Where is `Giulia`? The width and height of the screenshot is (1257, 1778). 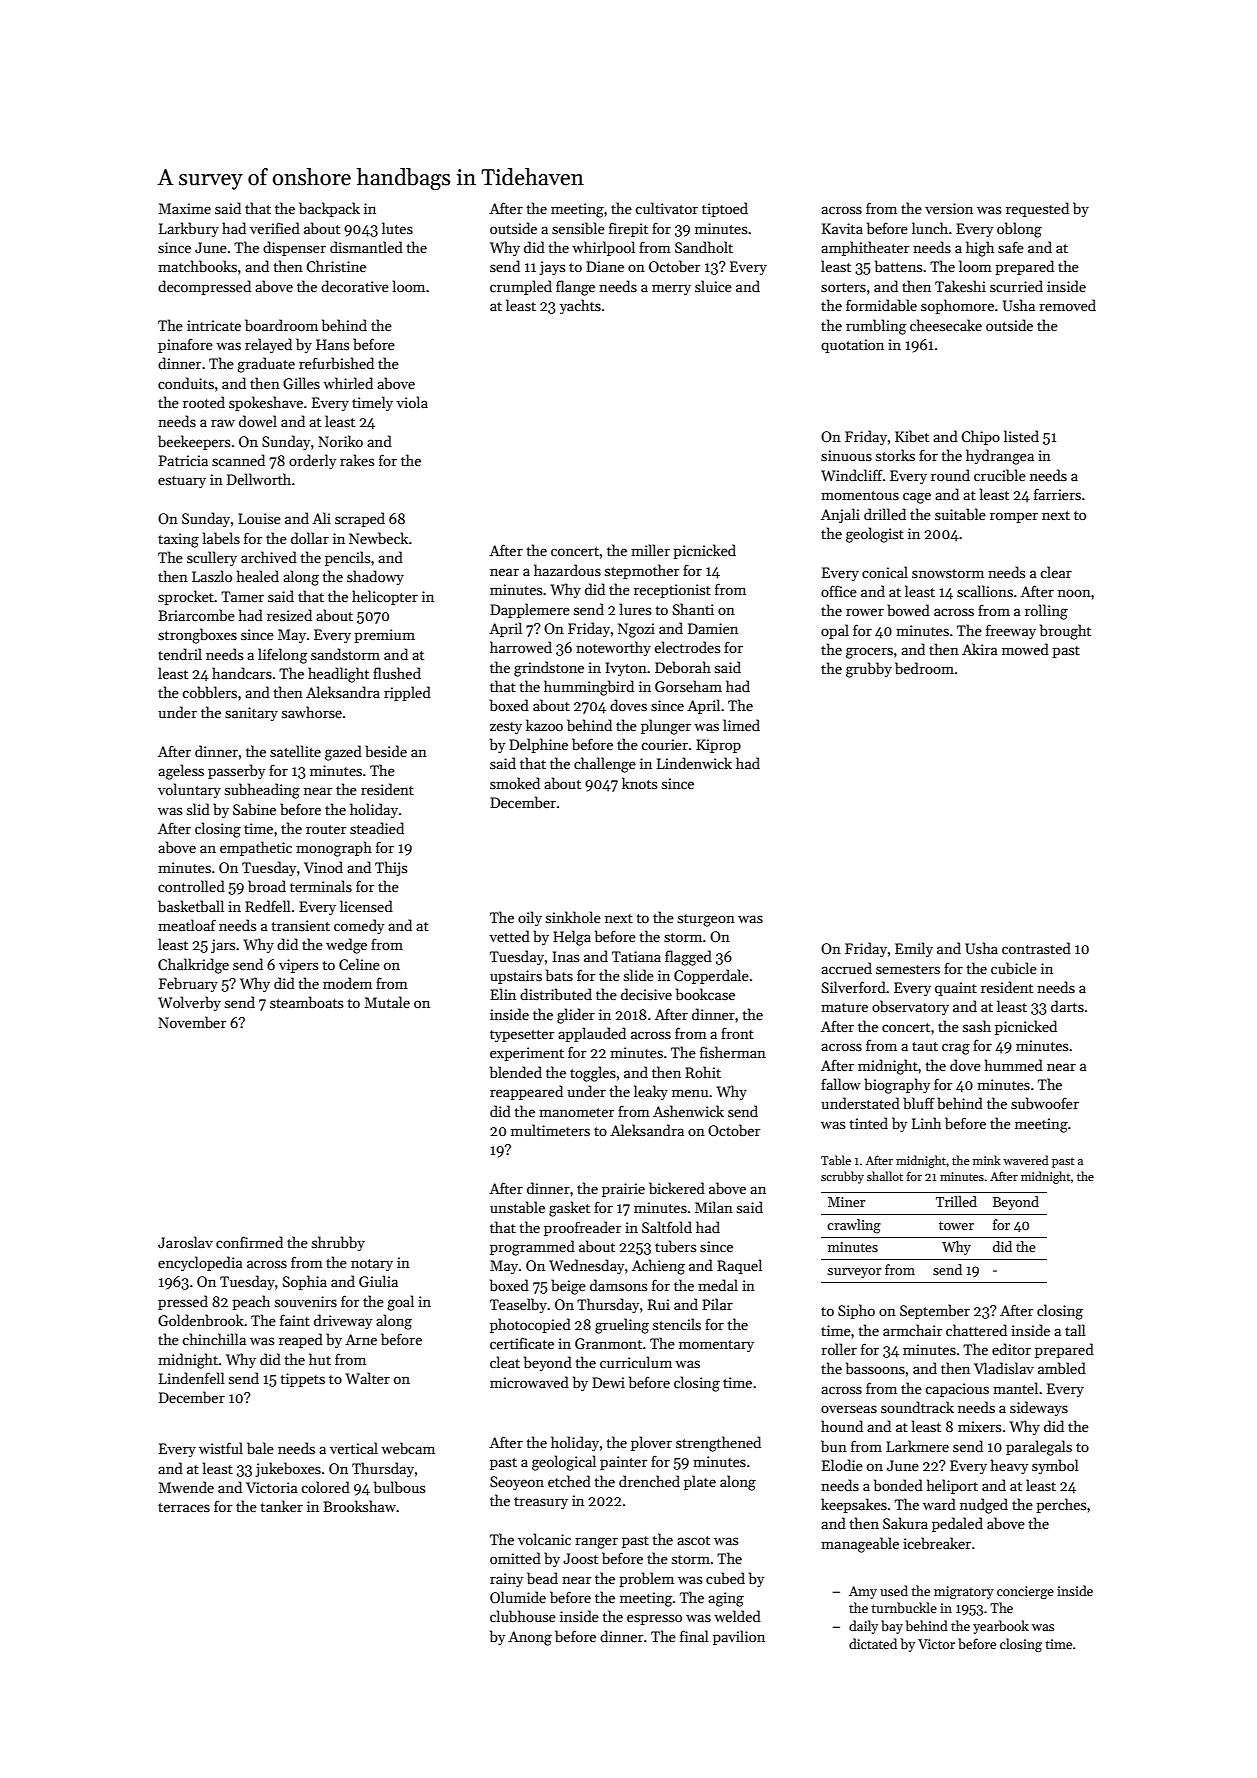 Giulia is located at coordinates (378, 1281).
